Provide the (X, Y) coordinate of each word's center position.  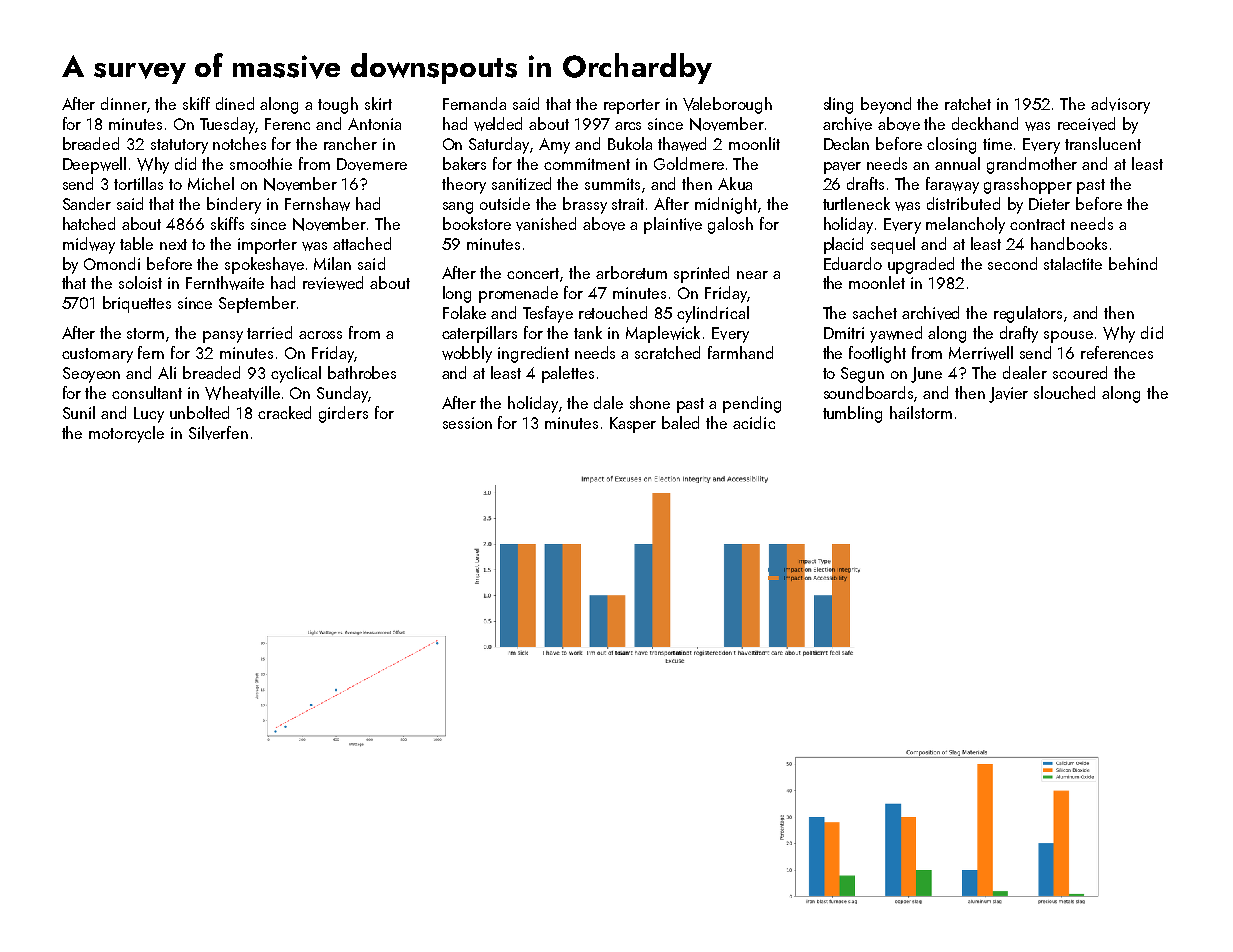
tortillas (138, 183)
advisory (1120, 105)
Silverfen (218, 433)
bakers (464, 163)
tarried (269, 332)
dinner (124, 103)
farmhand (740, 352)
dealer (1025, 372)
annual (957, 163)
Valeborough (727, 105)
